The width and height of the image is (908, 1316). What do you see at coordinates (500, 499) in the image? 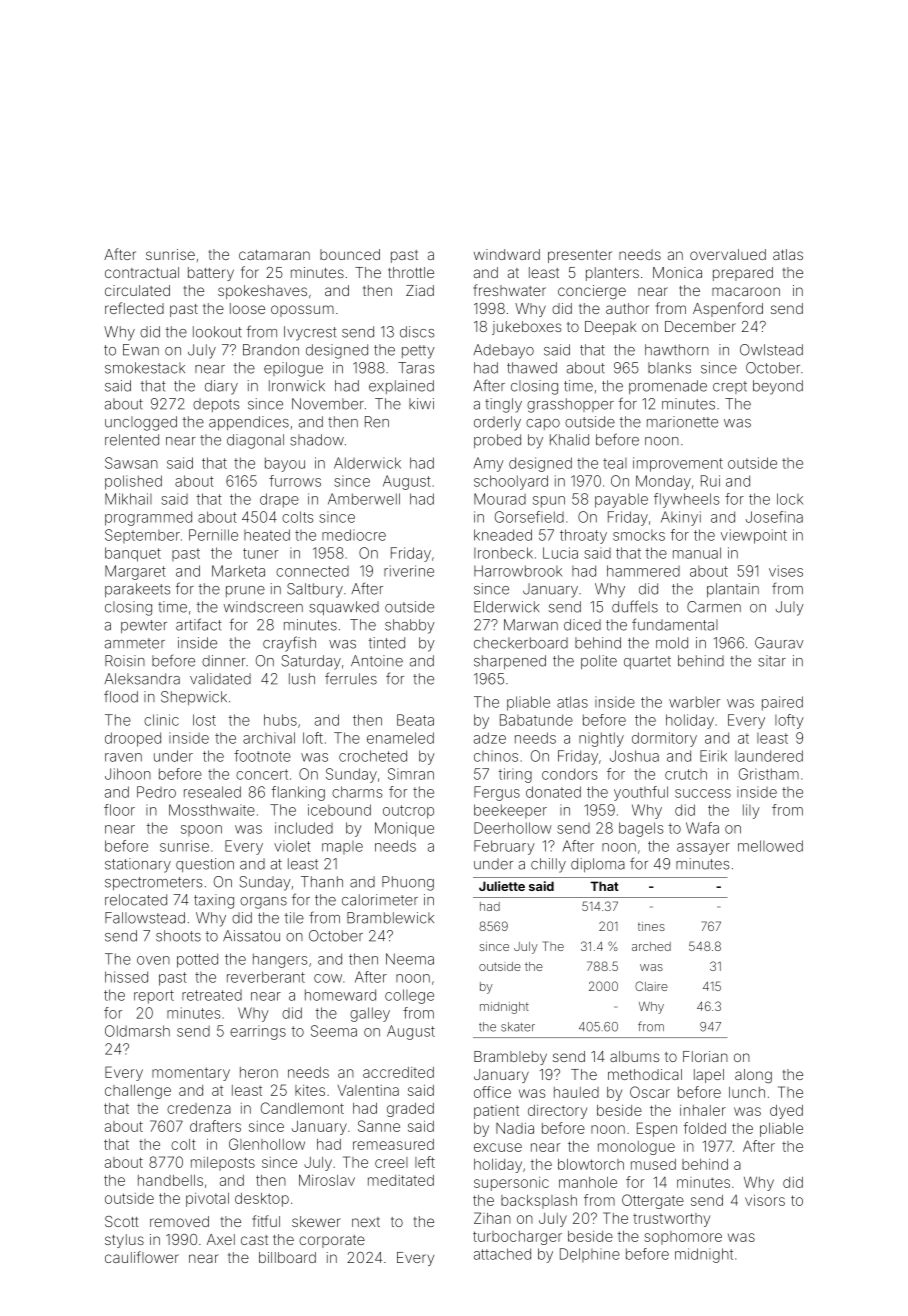
I see `Mourad` at bounding box center [500, 499].
